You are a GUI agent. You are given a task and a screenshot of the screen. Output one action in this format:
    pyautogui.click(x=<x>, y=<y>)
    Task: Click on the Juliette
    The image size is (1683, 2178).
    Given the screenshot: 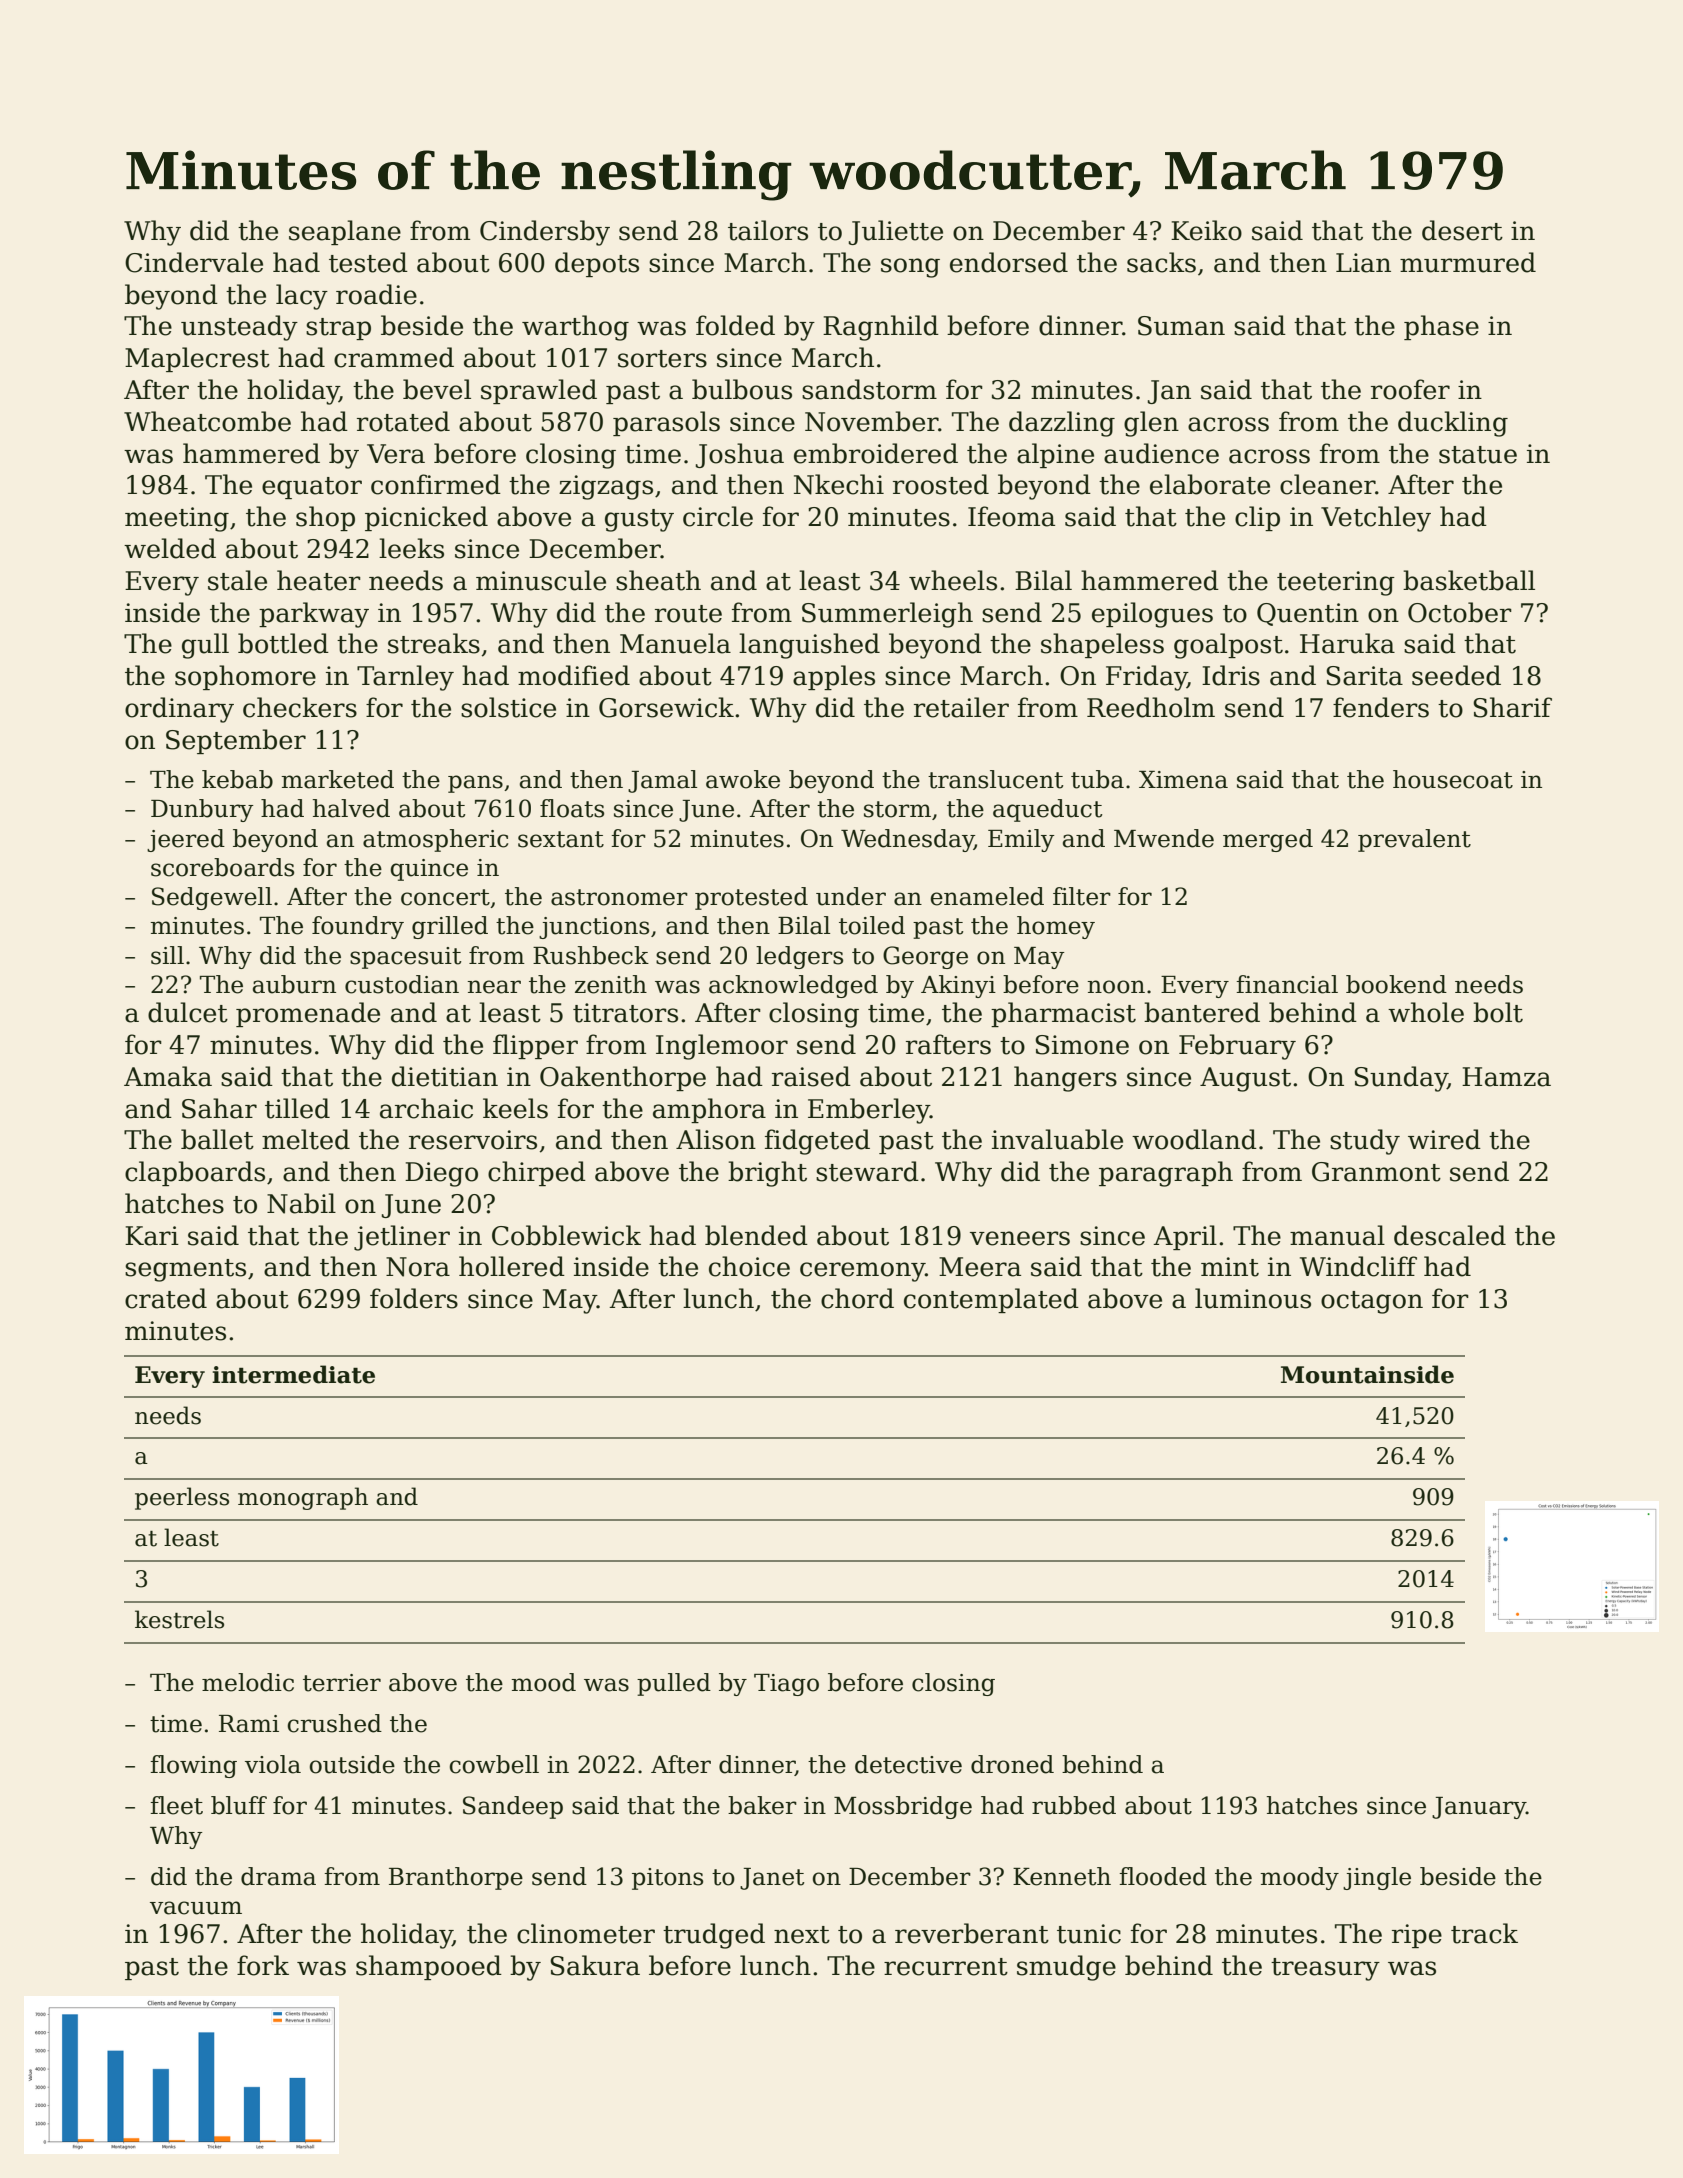 What is the action you would take?
    pyautogui.click(x=896, y=232)
